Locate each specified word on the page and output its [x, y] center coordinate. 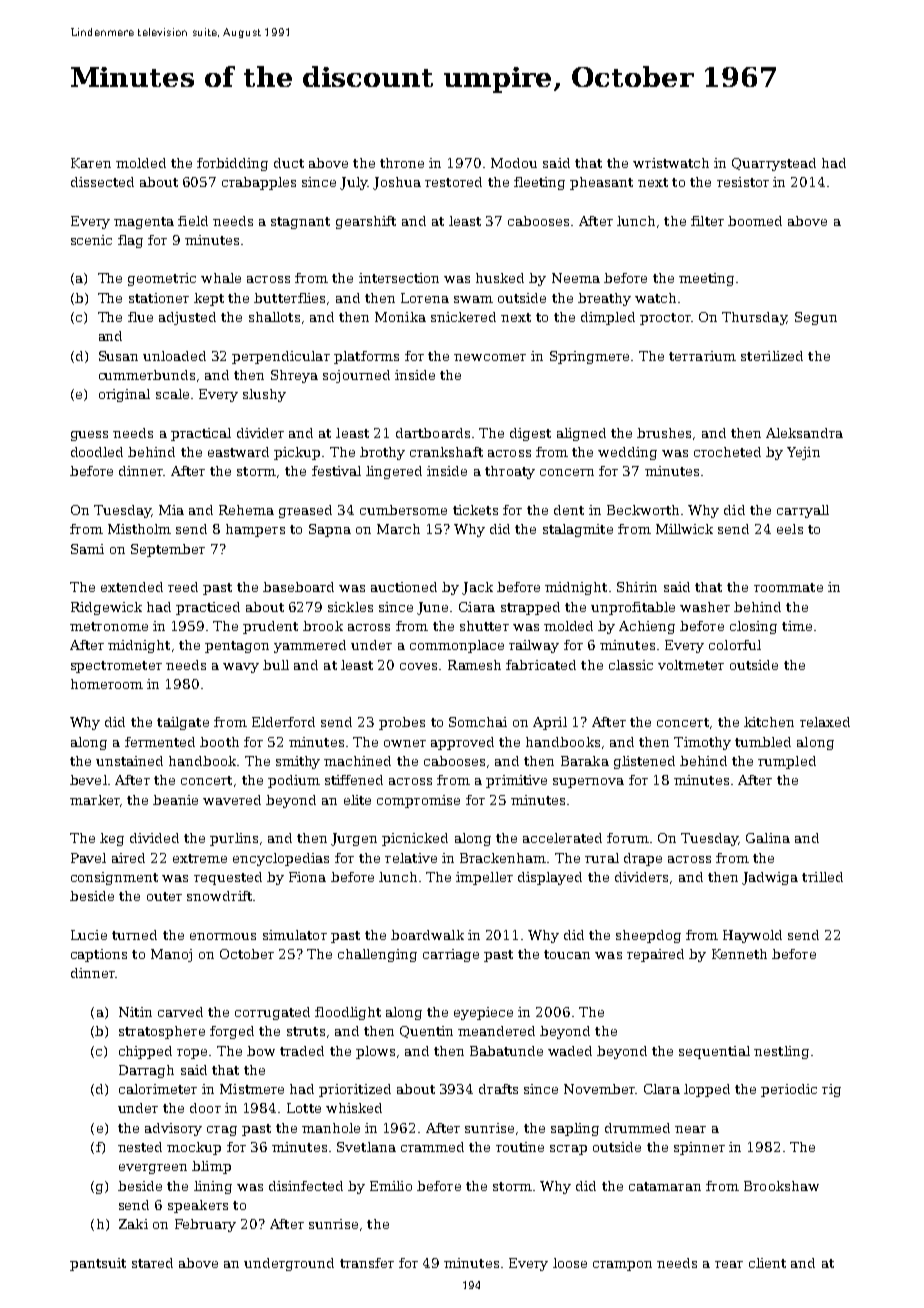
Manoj [171, 955]
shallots [274, 317]
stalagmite [578, 530]
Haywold [752, 936]
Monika [400, 317]
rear [729, 1264]
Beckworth [643, 510]
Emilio [391, 1186]
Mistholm [139, 529]
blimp [211, 1167]
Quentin [426, 1032]
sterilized [772, 356]
